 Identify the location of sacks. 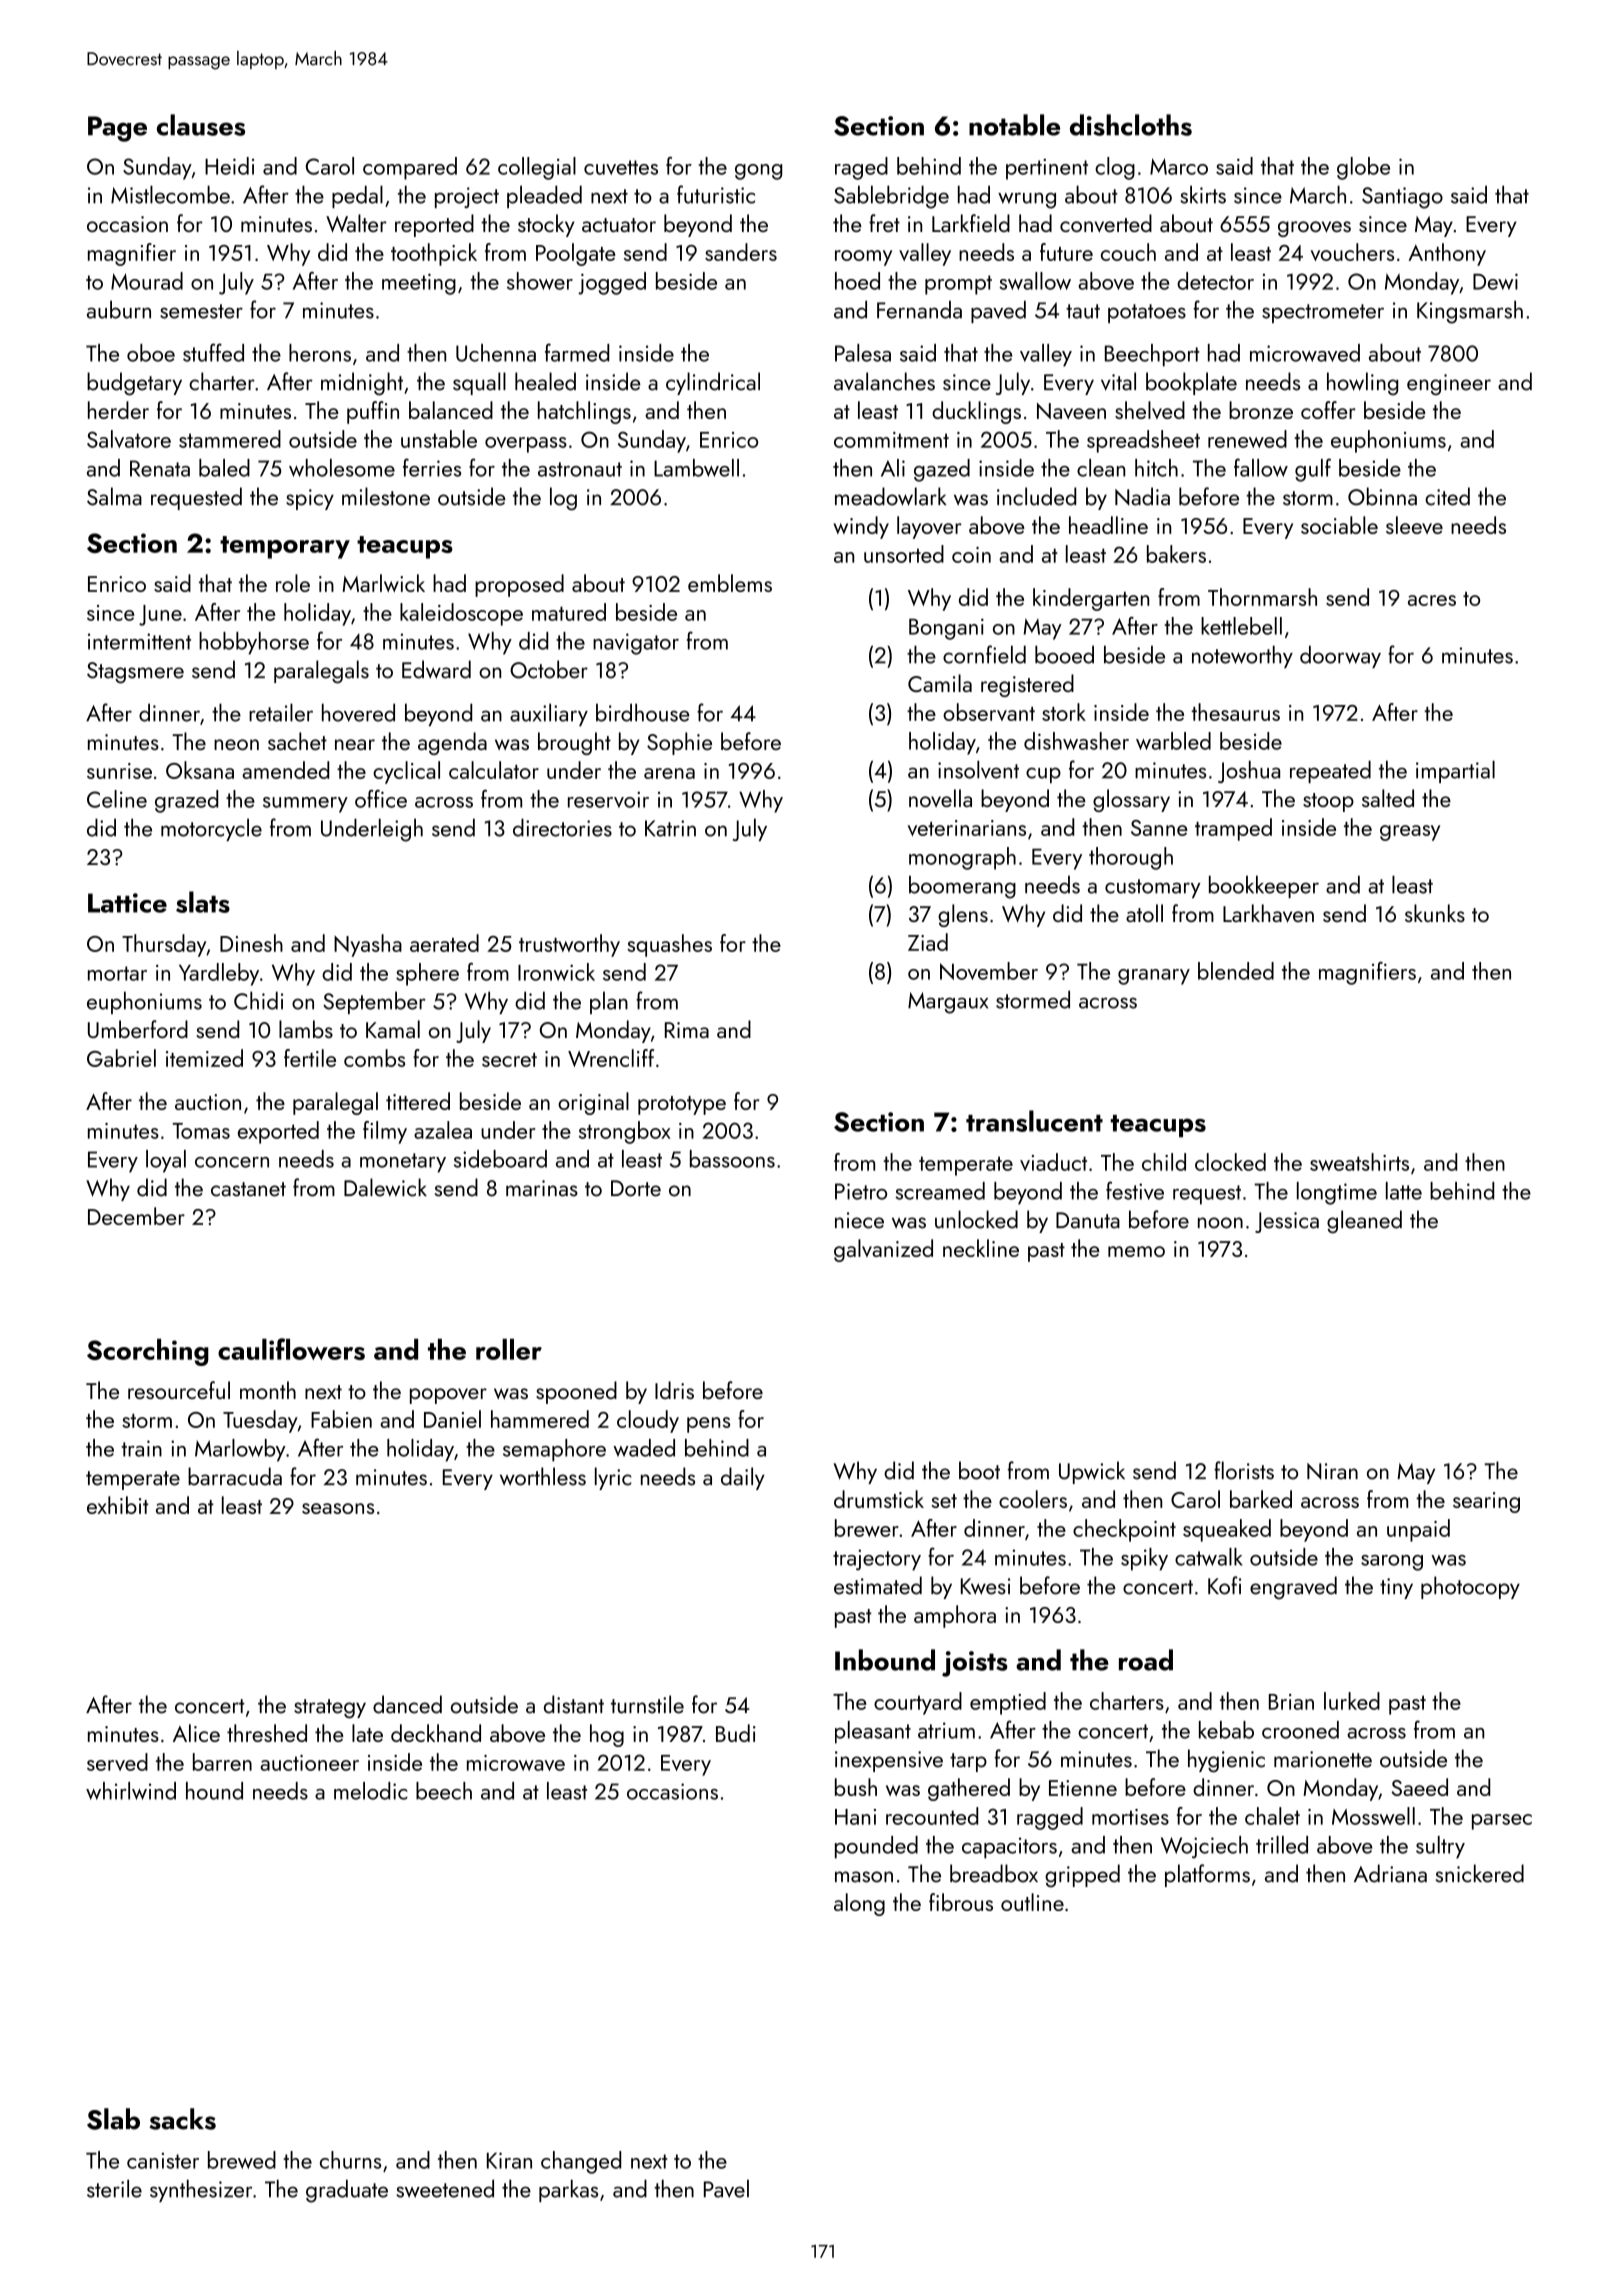
(182, 2119).
